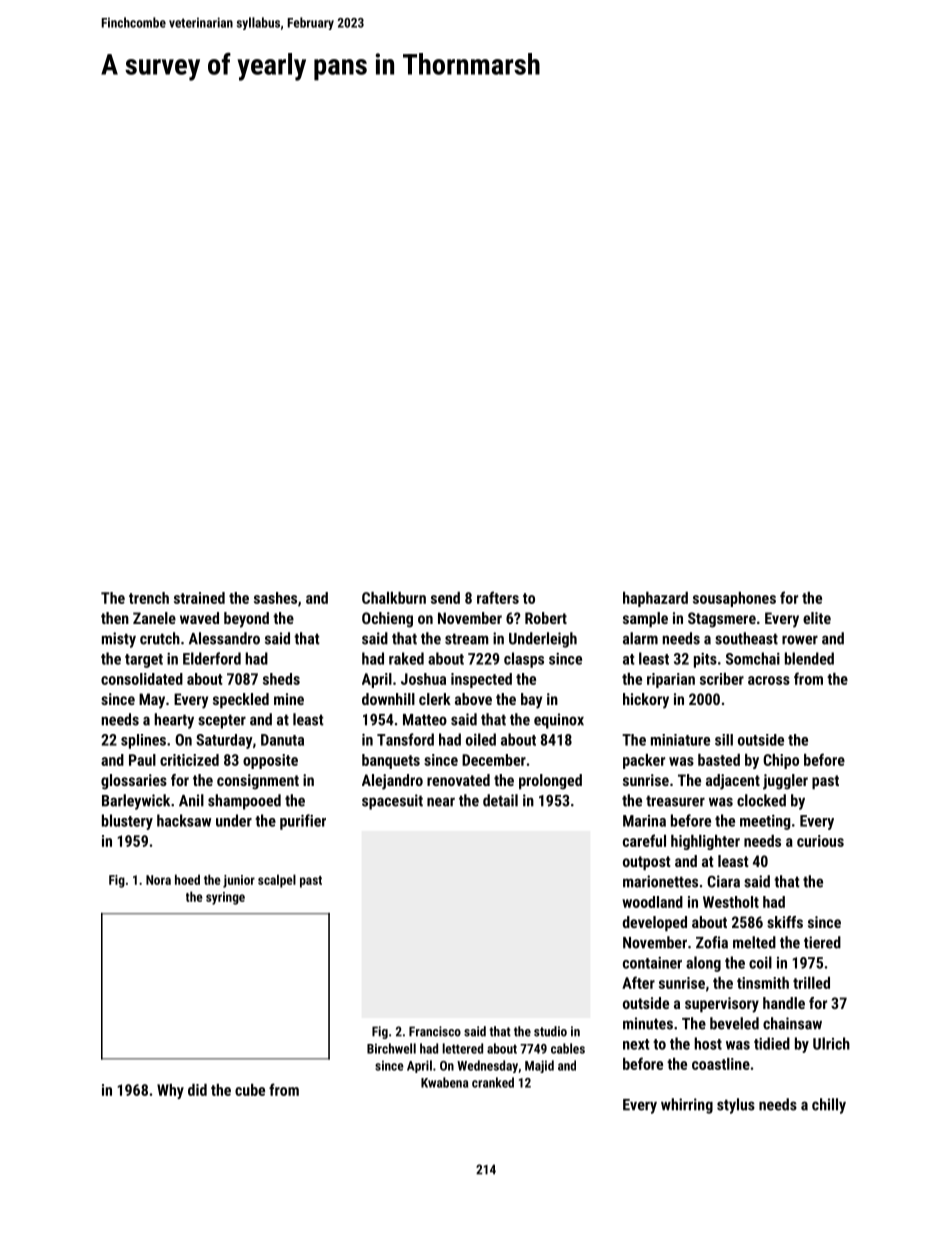 The height and width of the page is (1233, 952). What do you see at coordinates (546, 618) in the page?
I see `Robert` at bounding box center [546, 618].
